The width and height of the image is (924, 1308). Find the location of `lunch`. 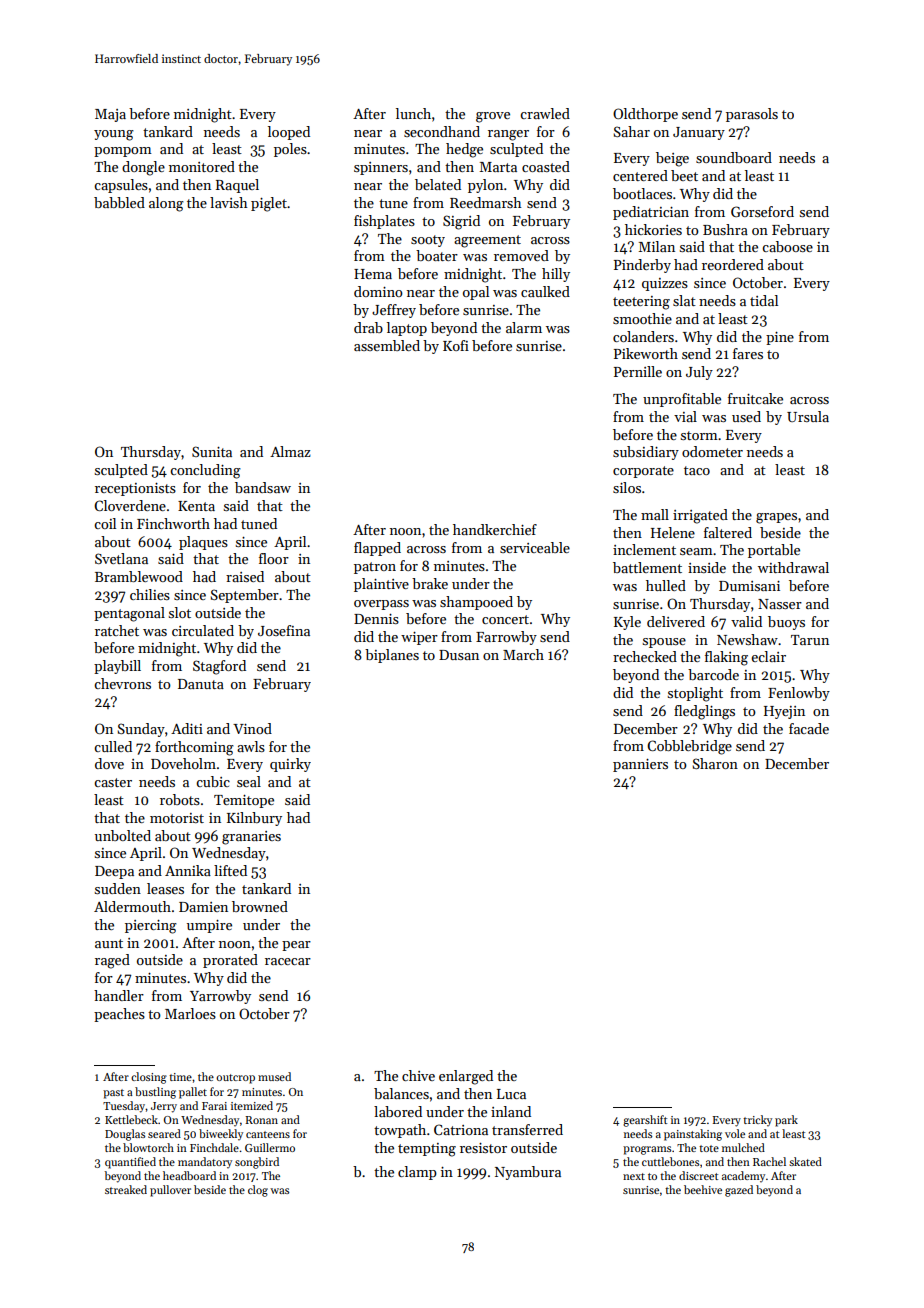

lunch is located at coordinates (413, 113).
